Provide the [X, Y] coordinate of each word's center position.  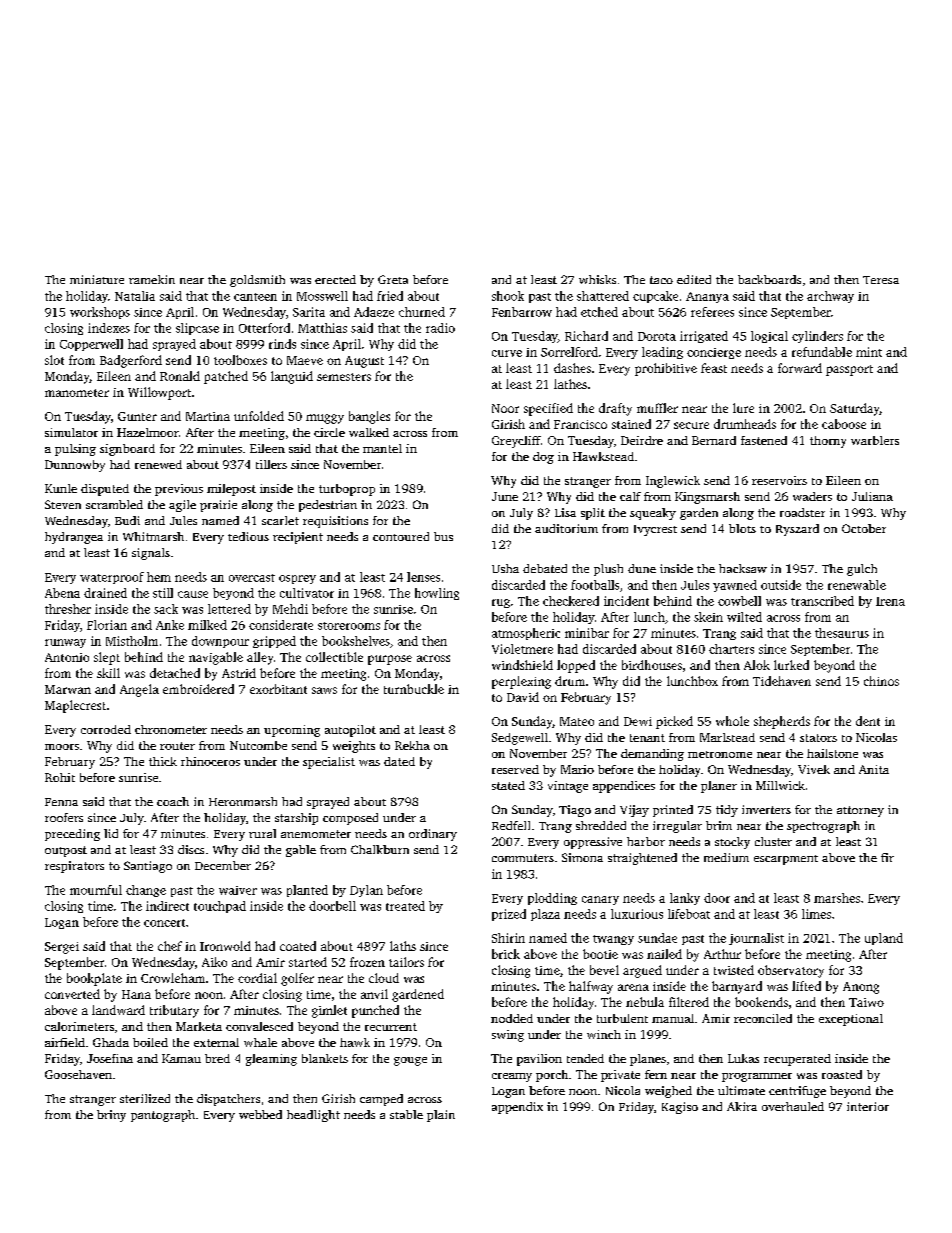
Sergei [62, 948]
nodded [512, 1018]
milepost [231, 490]
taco [661, 280]
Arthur [722, 954]
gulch [862, 570]
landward [118, 1010]
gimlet [329, 1011]
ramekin [152, 279]
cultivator [307, 593]
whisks [597, 279]
